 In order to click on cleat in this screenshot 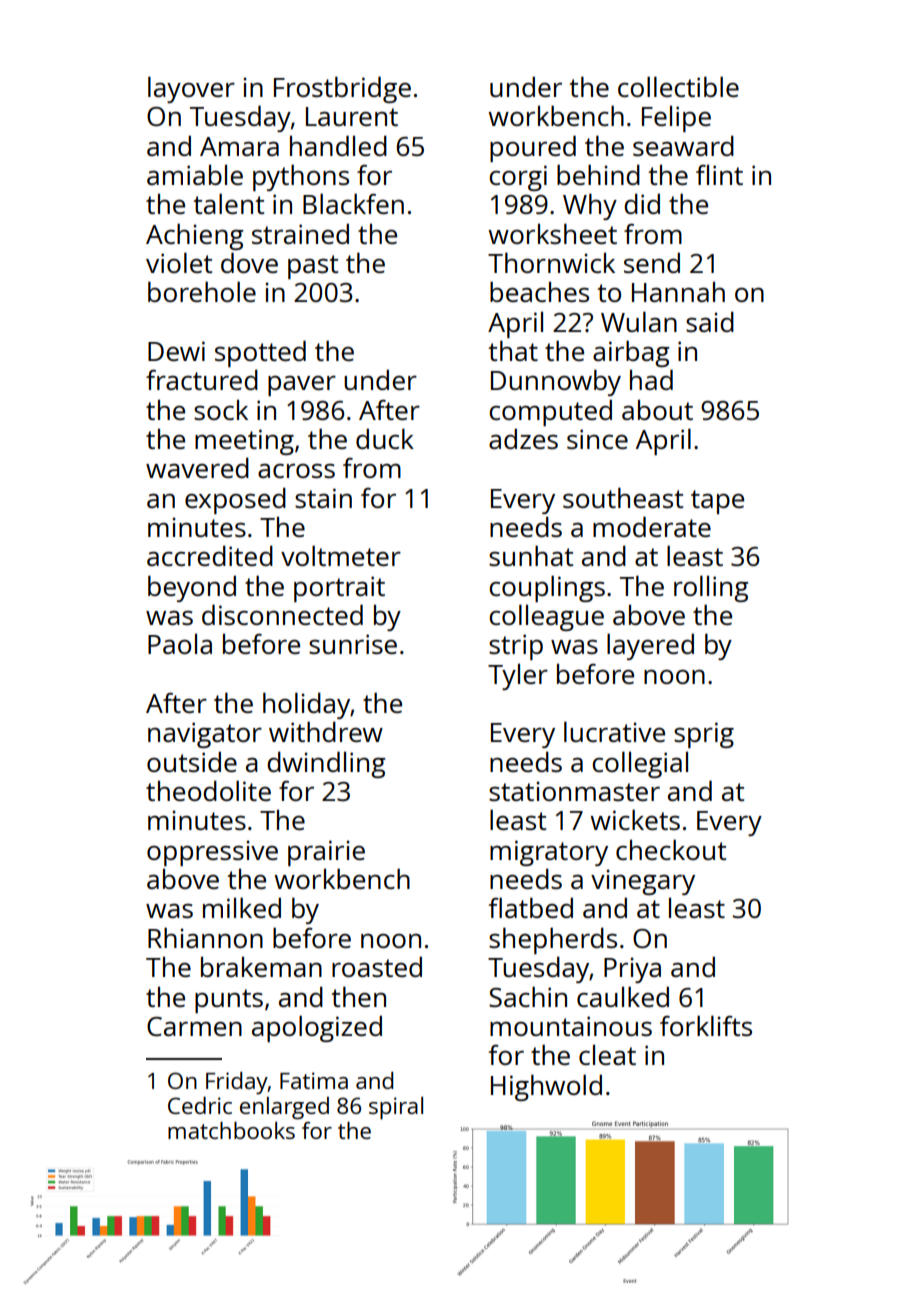, I will do `click(607, 1055)`.
